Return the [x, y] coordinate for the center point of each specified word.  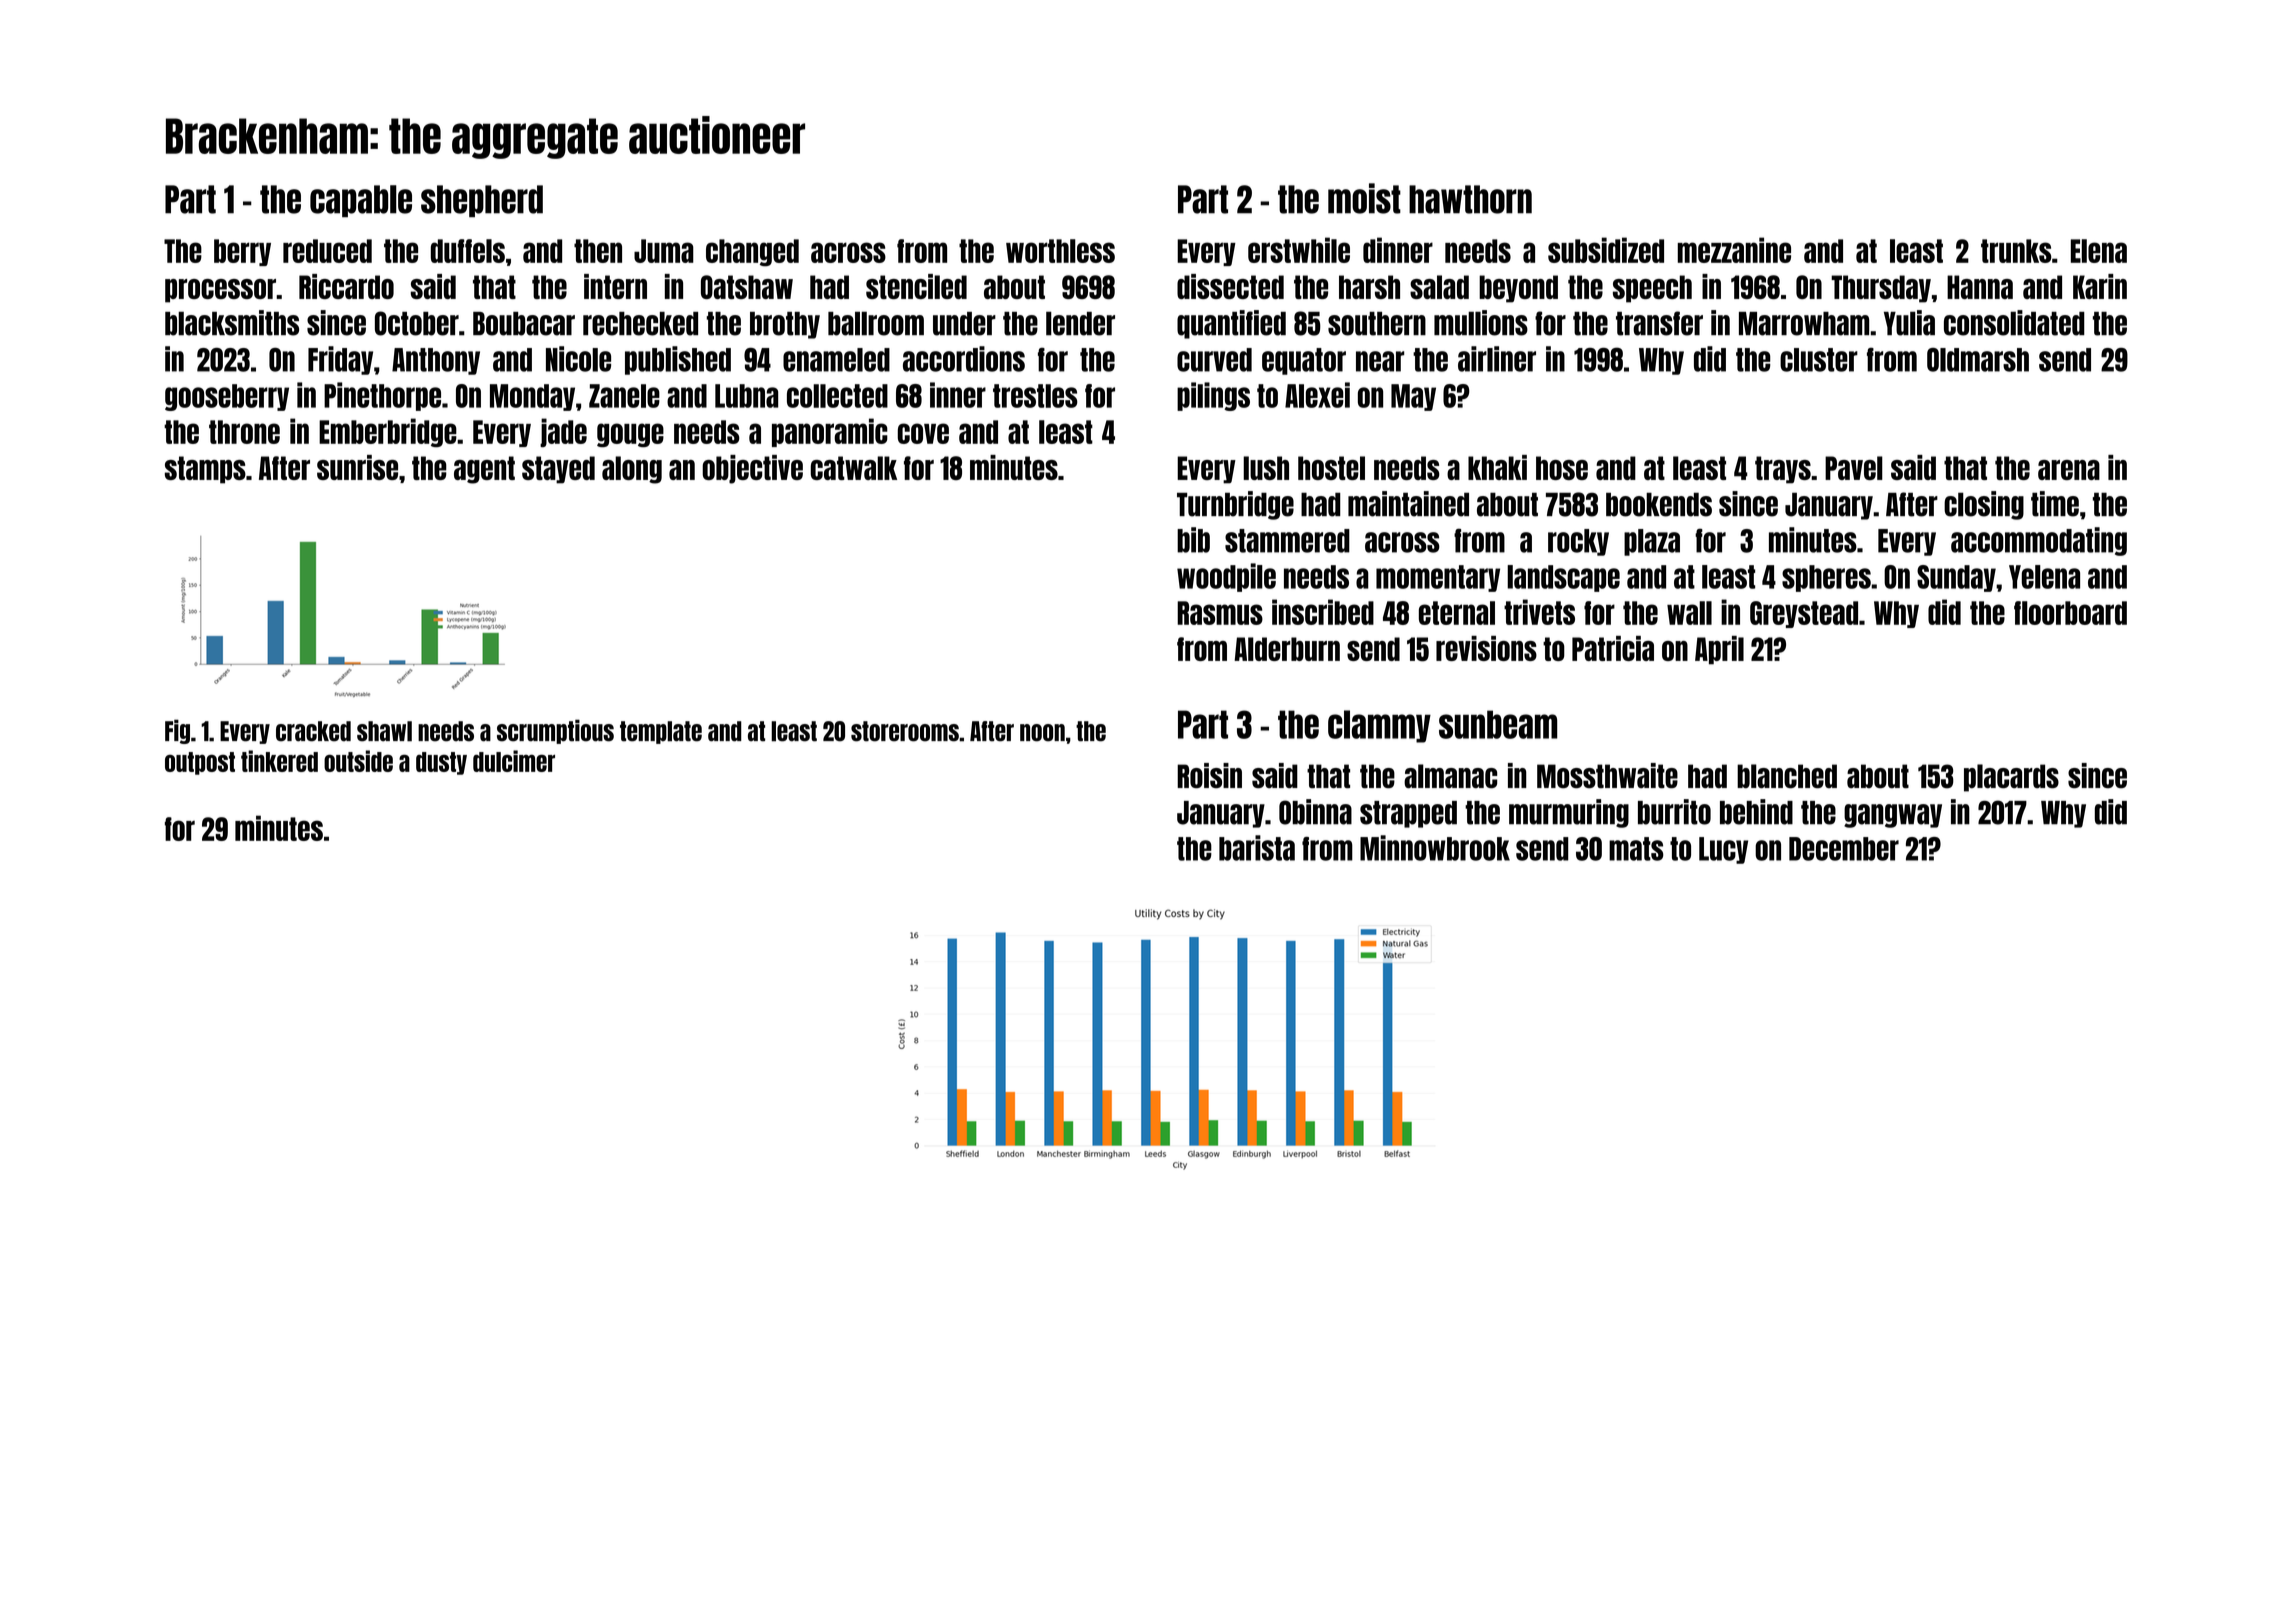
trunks [2016, 251]
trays [1783, 470]
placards [2011, 778]
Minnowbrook [1435, 848]
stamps [205, 470]
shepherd [482, 201]
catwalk [854, 468]
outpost [200, 763]
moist [1364, 198]
